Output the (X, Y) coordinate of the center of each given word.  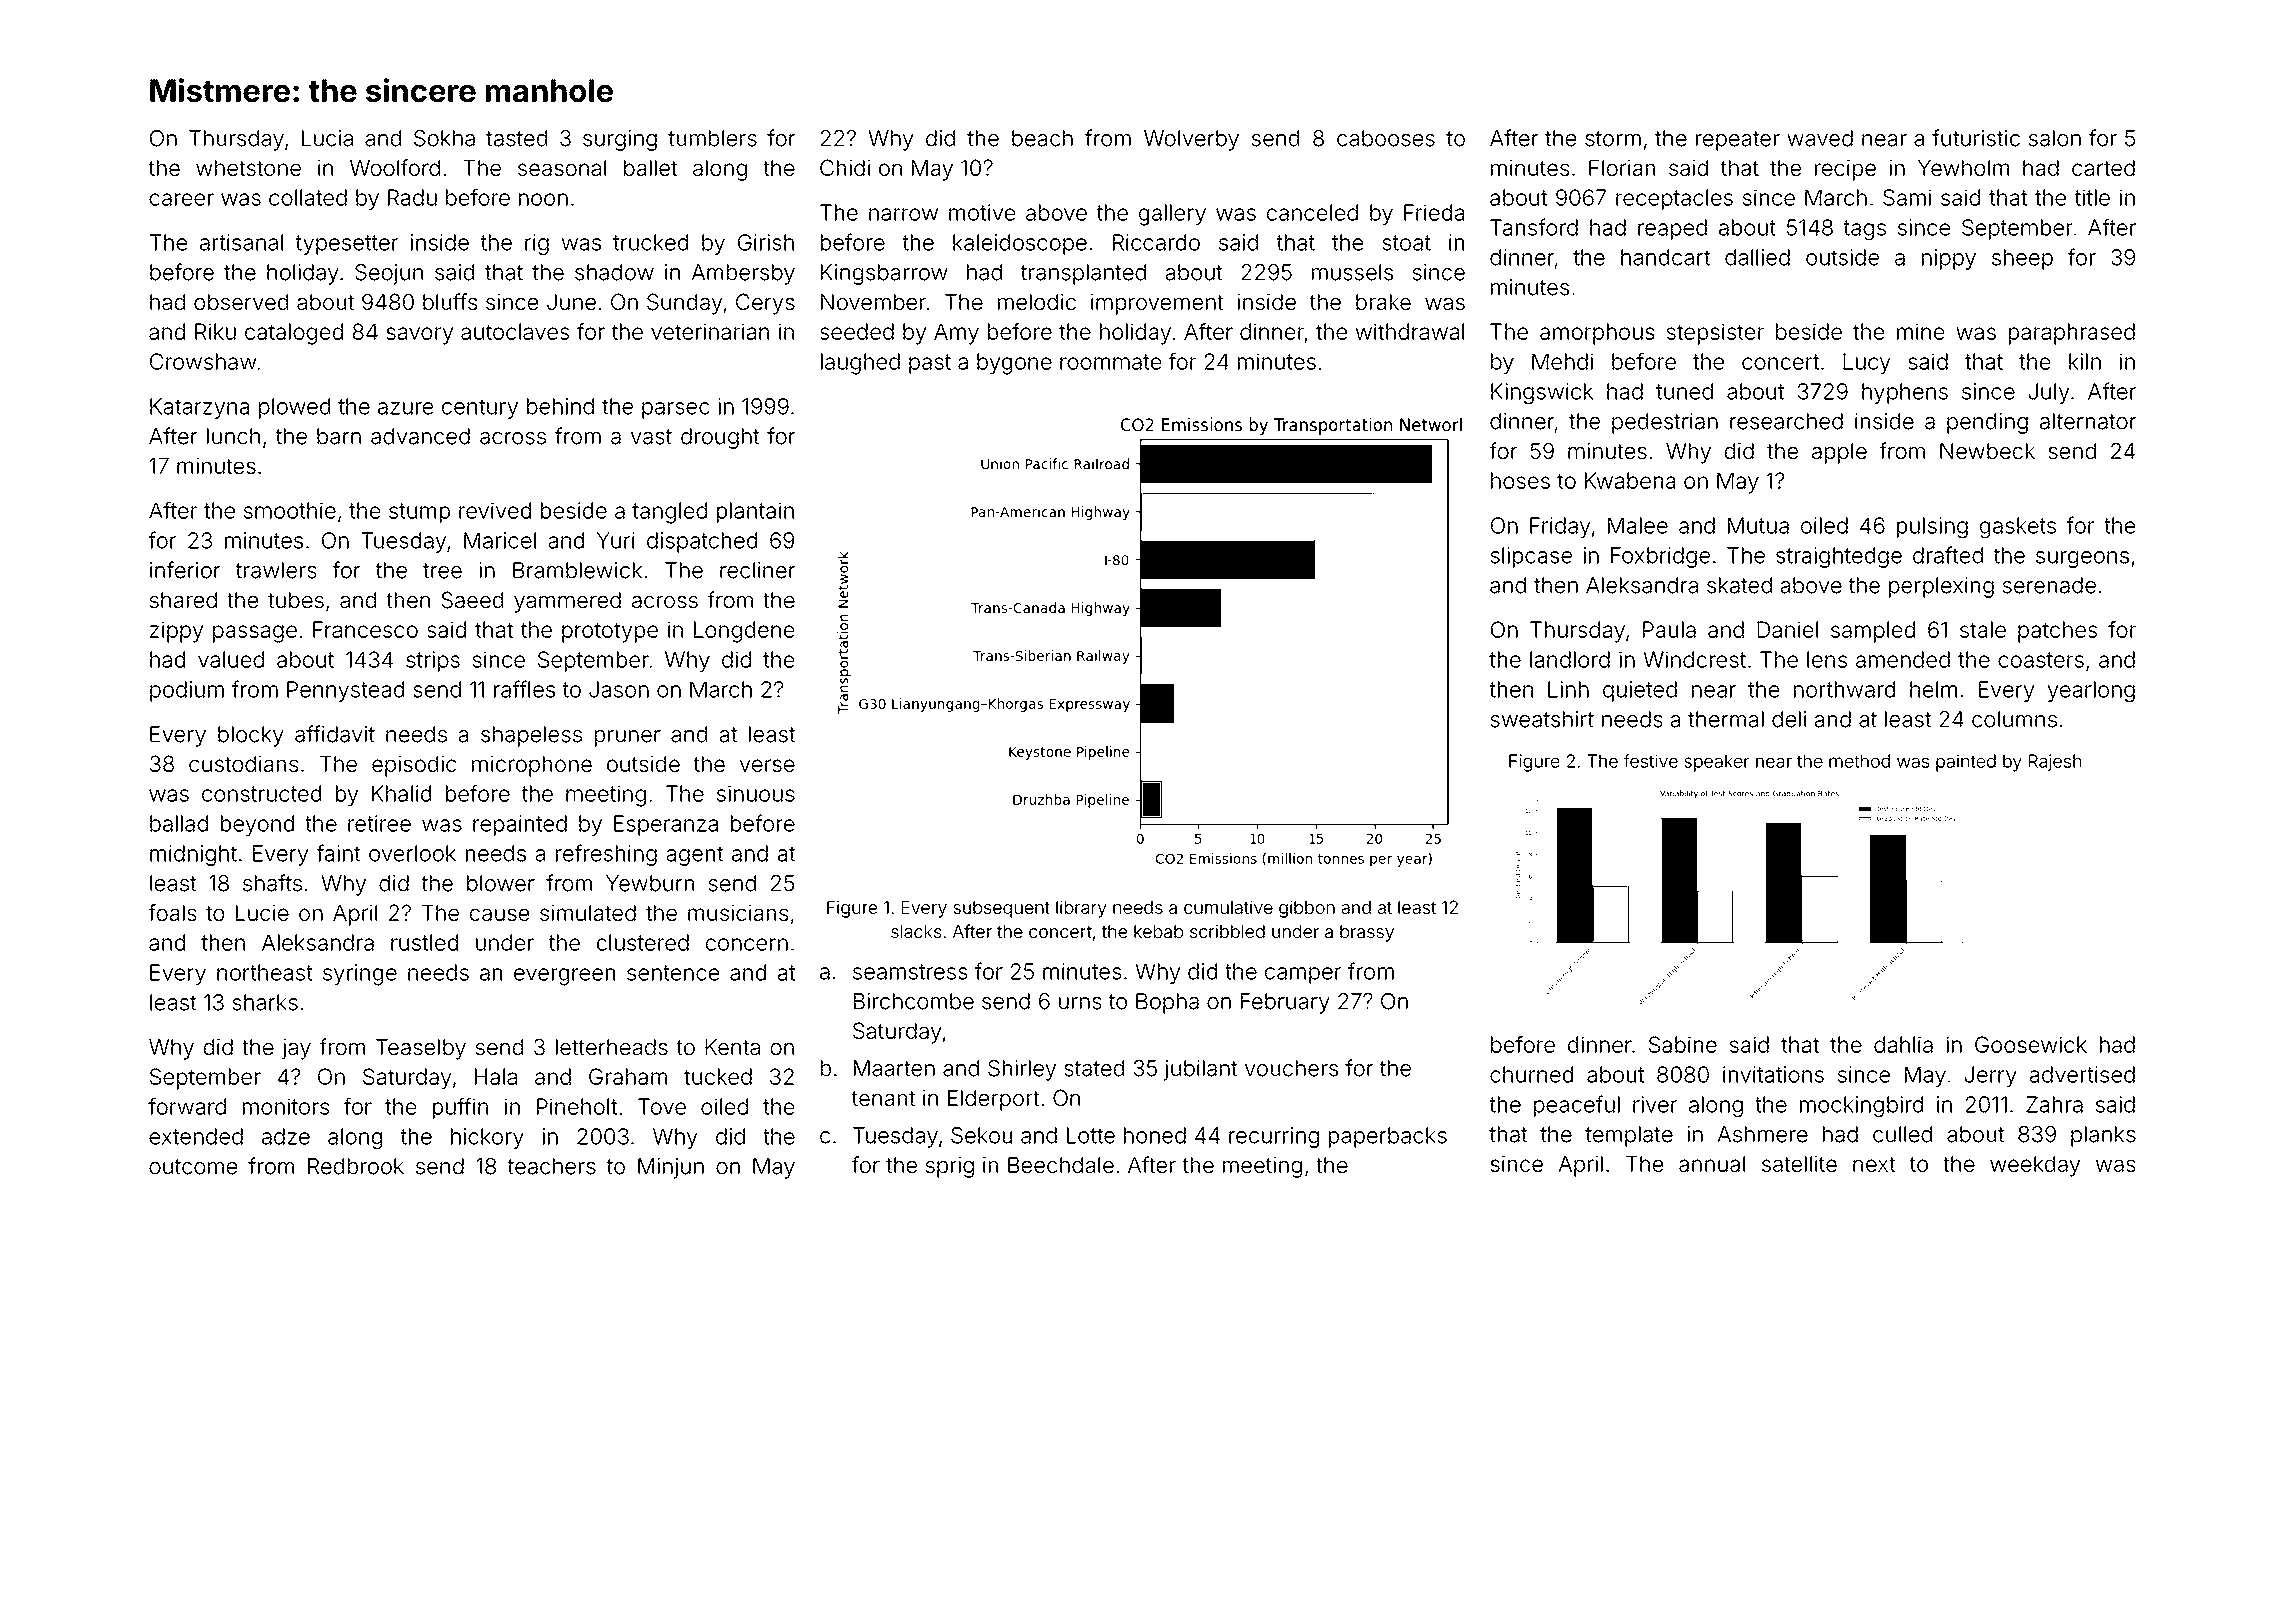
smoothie (290, 510)
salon (2055, 138)
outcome (193, 1167)
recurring (1274, 1137)
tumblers (712, 138)
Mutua (1758, 525)
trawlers (276, 570)
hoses (1520, 480)
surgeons (2082, 559)
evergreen (564, 977)
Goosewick (2031, 1044)
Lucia (327, 138)
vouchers (1291, 1068)
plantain (755, 512)
